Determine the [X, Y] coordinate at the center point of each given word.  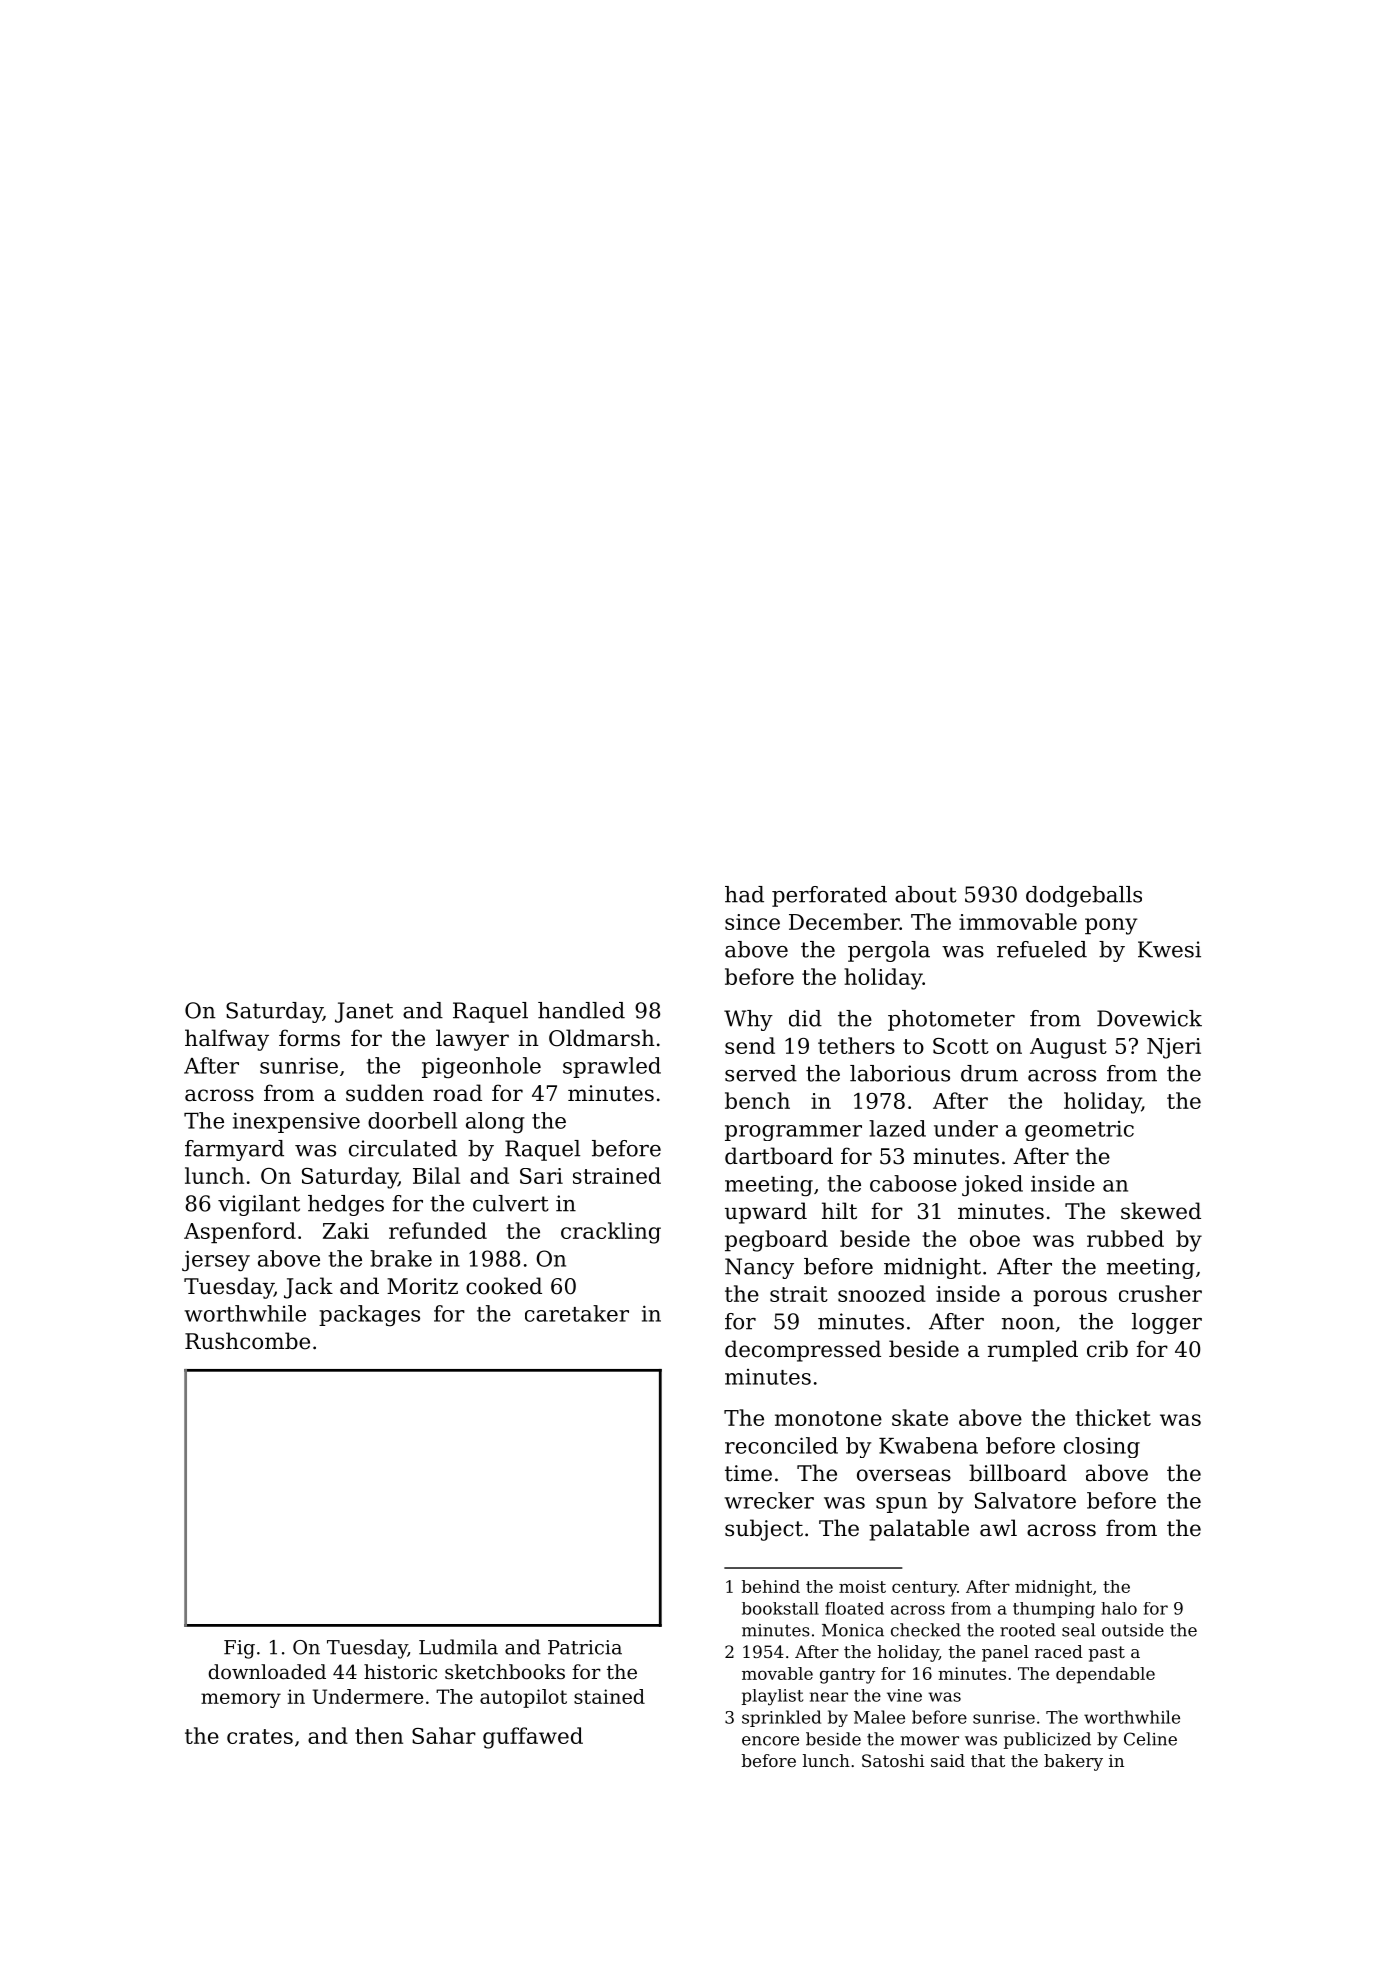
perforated [829, 896]
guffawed [533, 1738]
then [379, 1735]
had [744, 894]
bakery [1073, 1762]
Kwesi [1169, 949]
